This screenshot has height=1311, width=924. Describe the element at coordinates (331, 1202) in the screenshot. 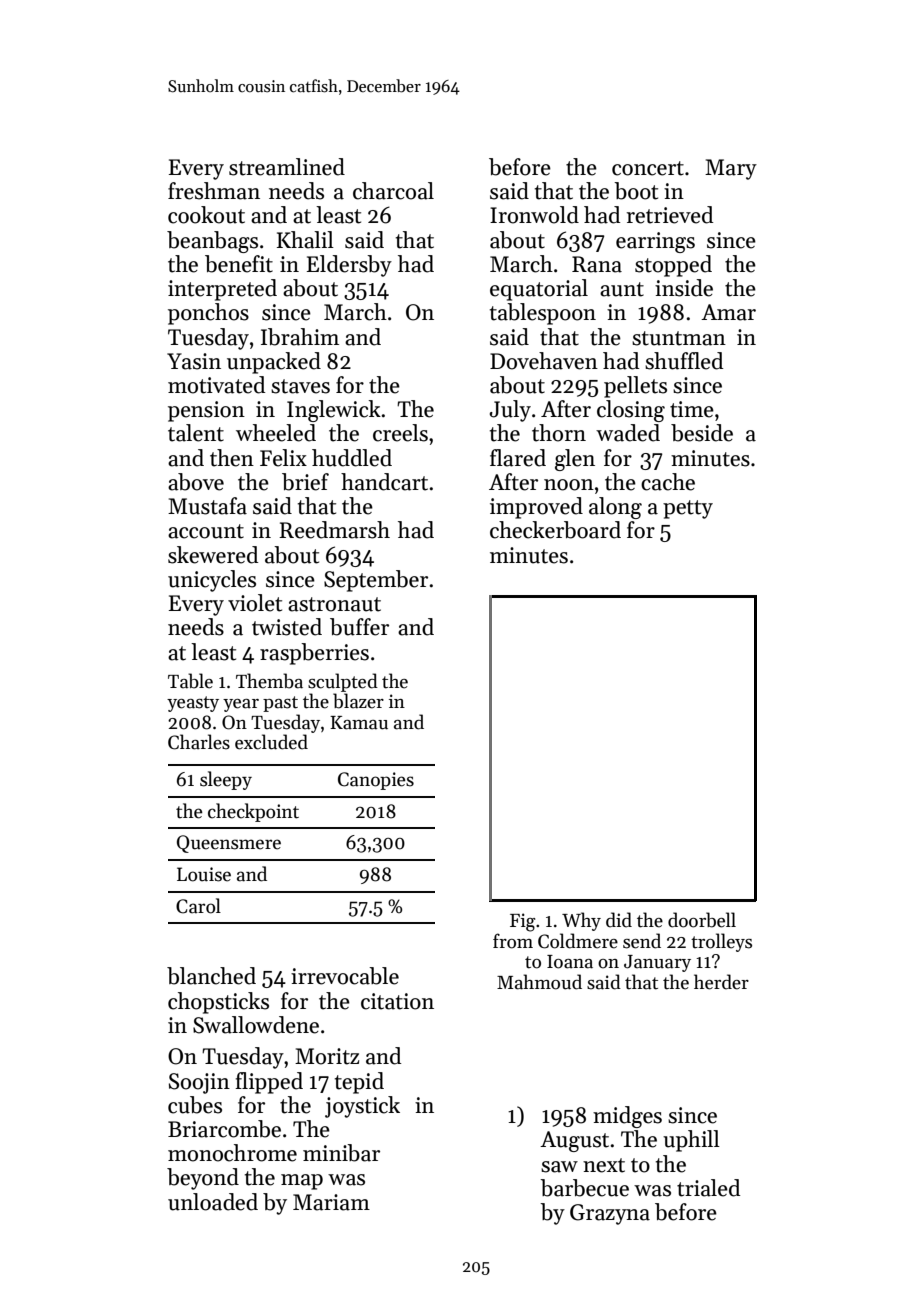

I see `Mariam` at that location.
